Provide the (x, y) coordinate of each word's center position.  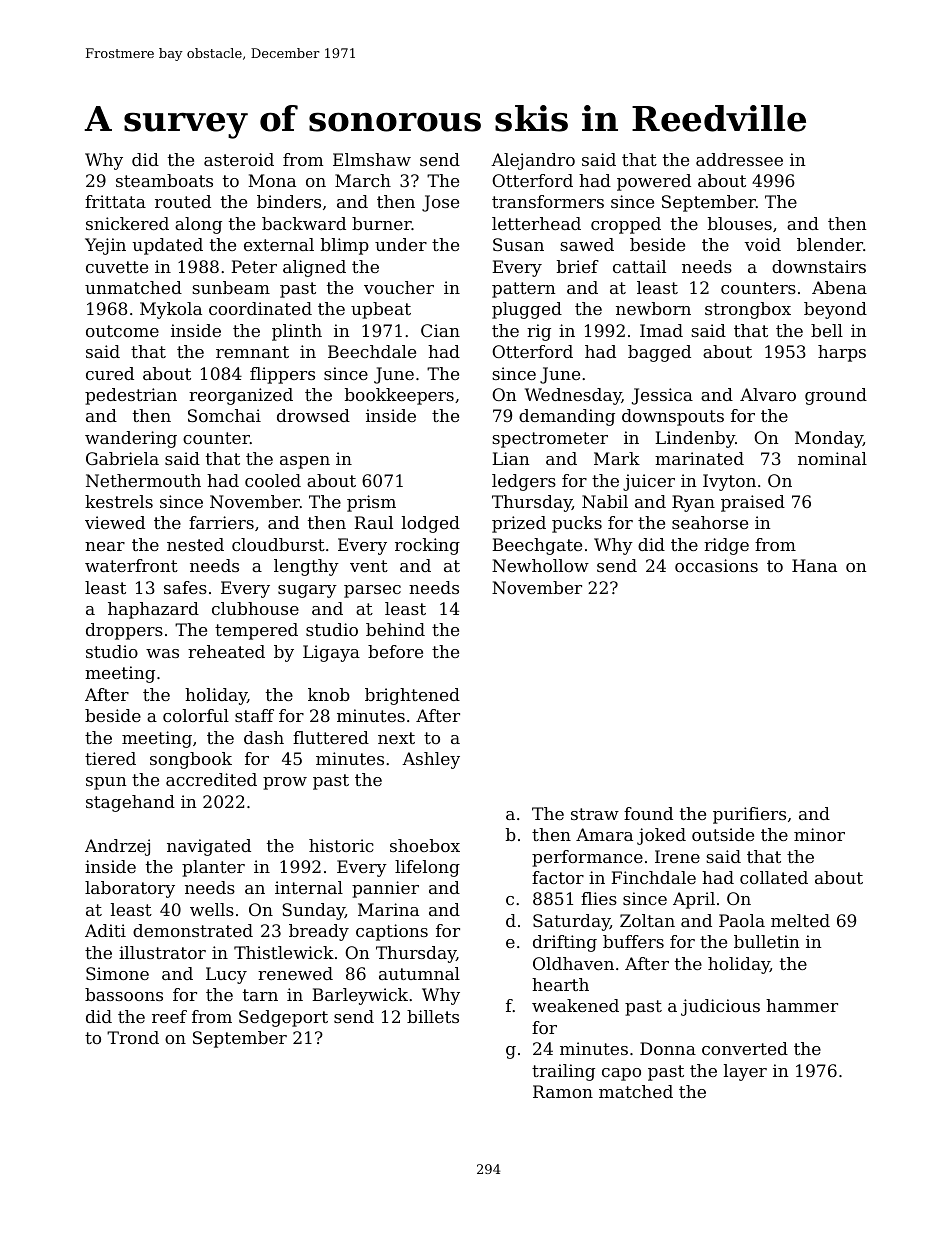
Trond (133, 1037)
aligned (314, 268)
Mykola (171, 310)
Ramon (563, 1091)
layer (745, 1072)
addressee (739, 159)
